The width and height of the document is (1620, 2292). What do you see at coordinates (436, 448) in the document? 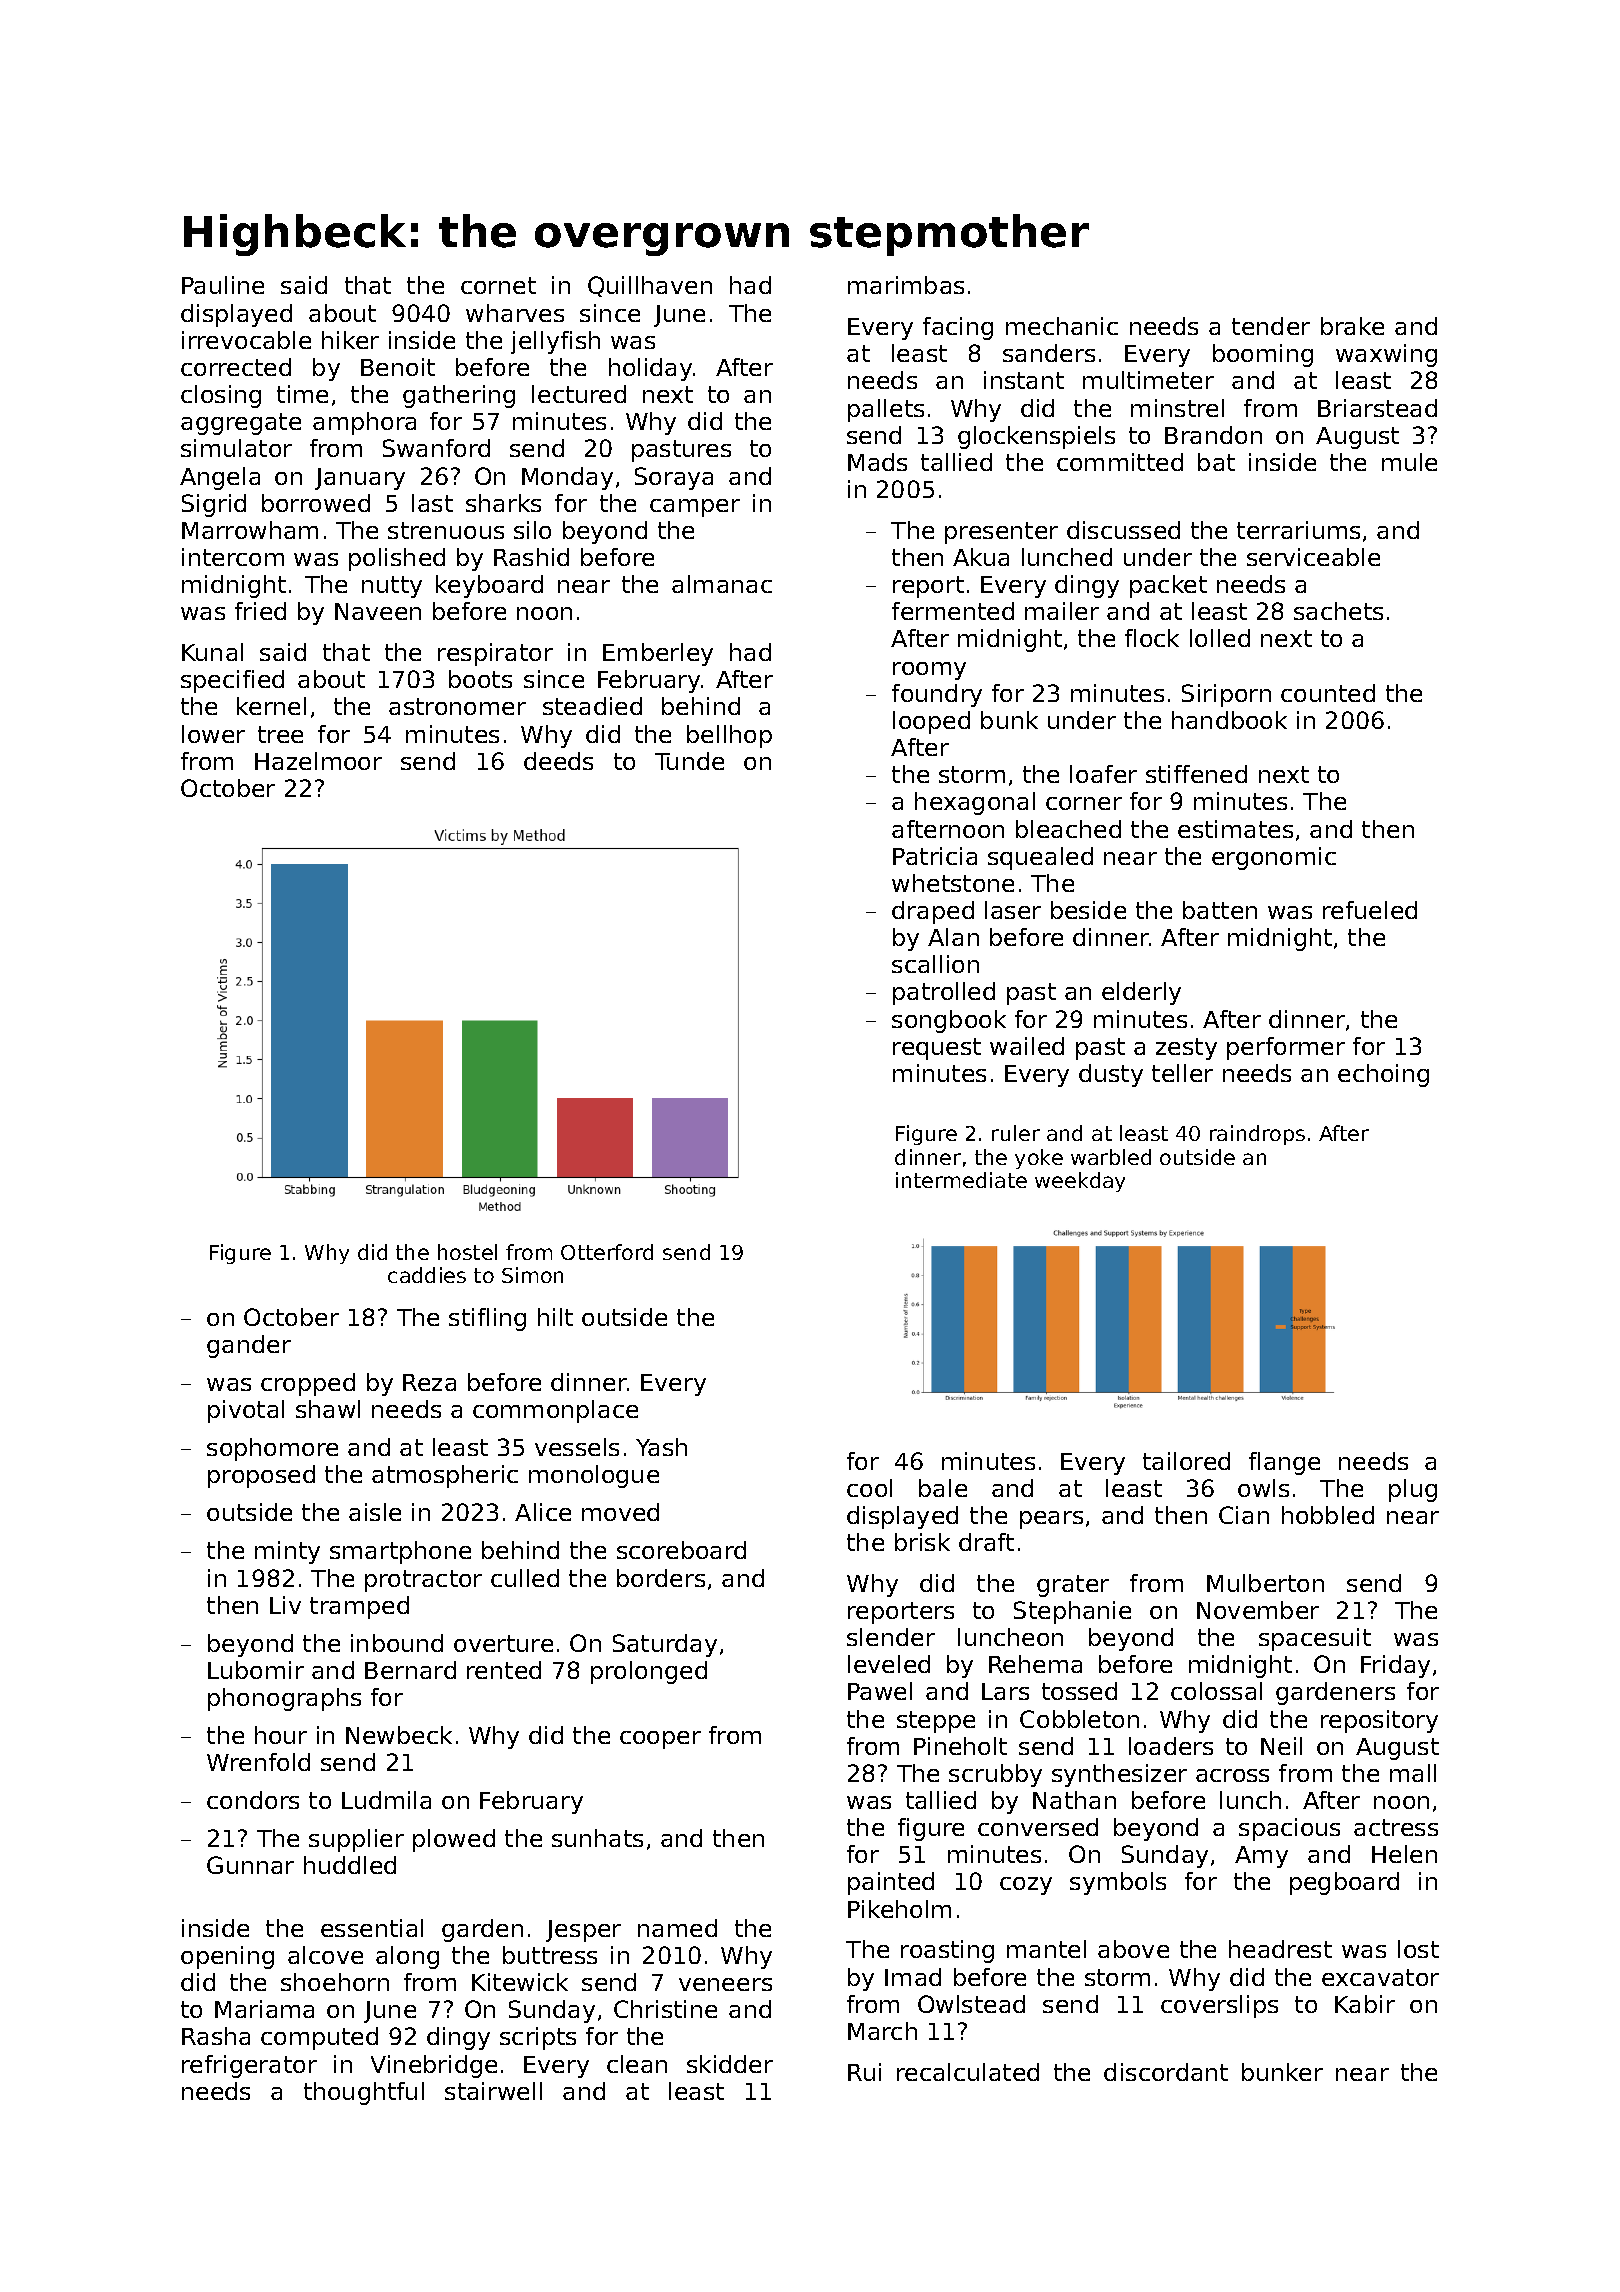
I see `Swanford` at bounding box center [436, 448].
